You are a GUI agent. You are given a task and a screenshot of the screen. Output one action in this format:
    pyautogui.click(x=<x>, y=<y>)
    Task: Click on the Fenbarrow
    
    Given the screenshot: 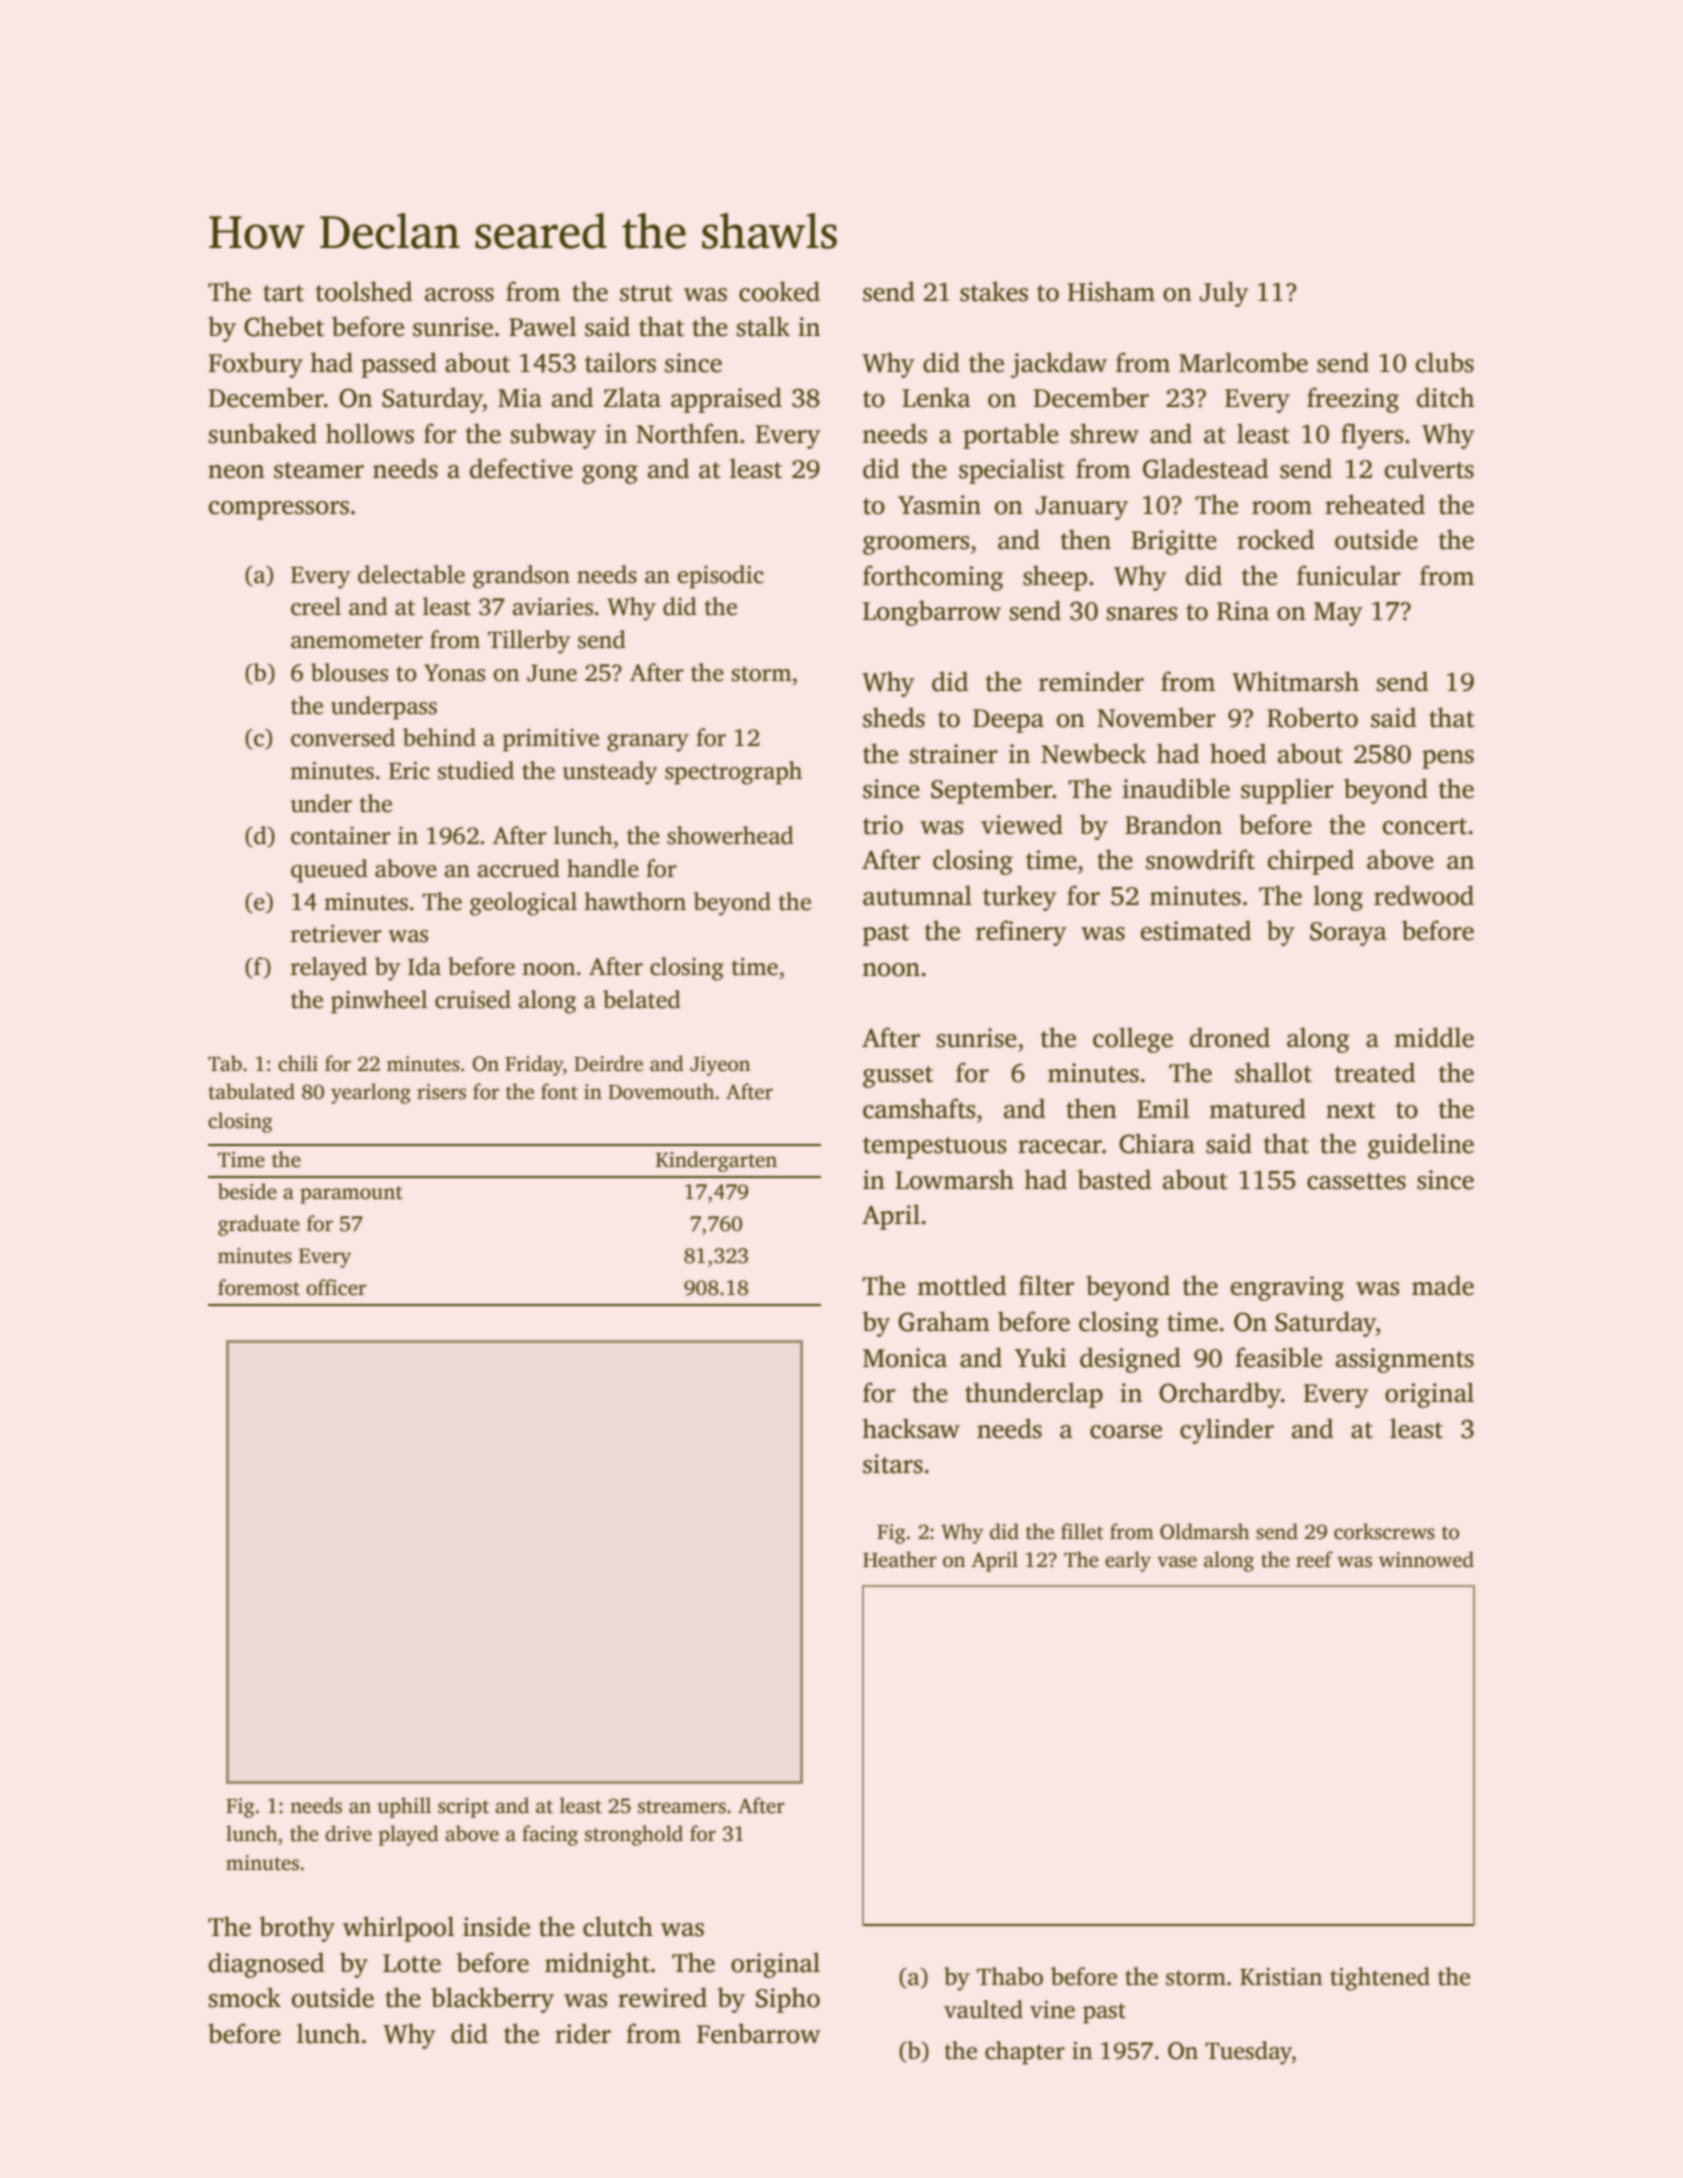 What is the action you would take?
    pyautogui.click(x=758, y=2033)
